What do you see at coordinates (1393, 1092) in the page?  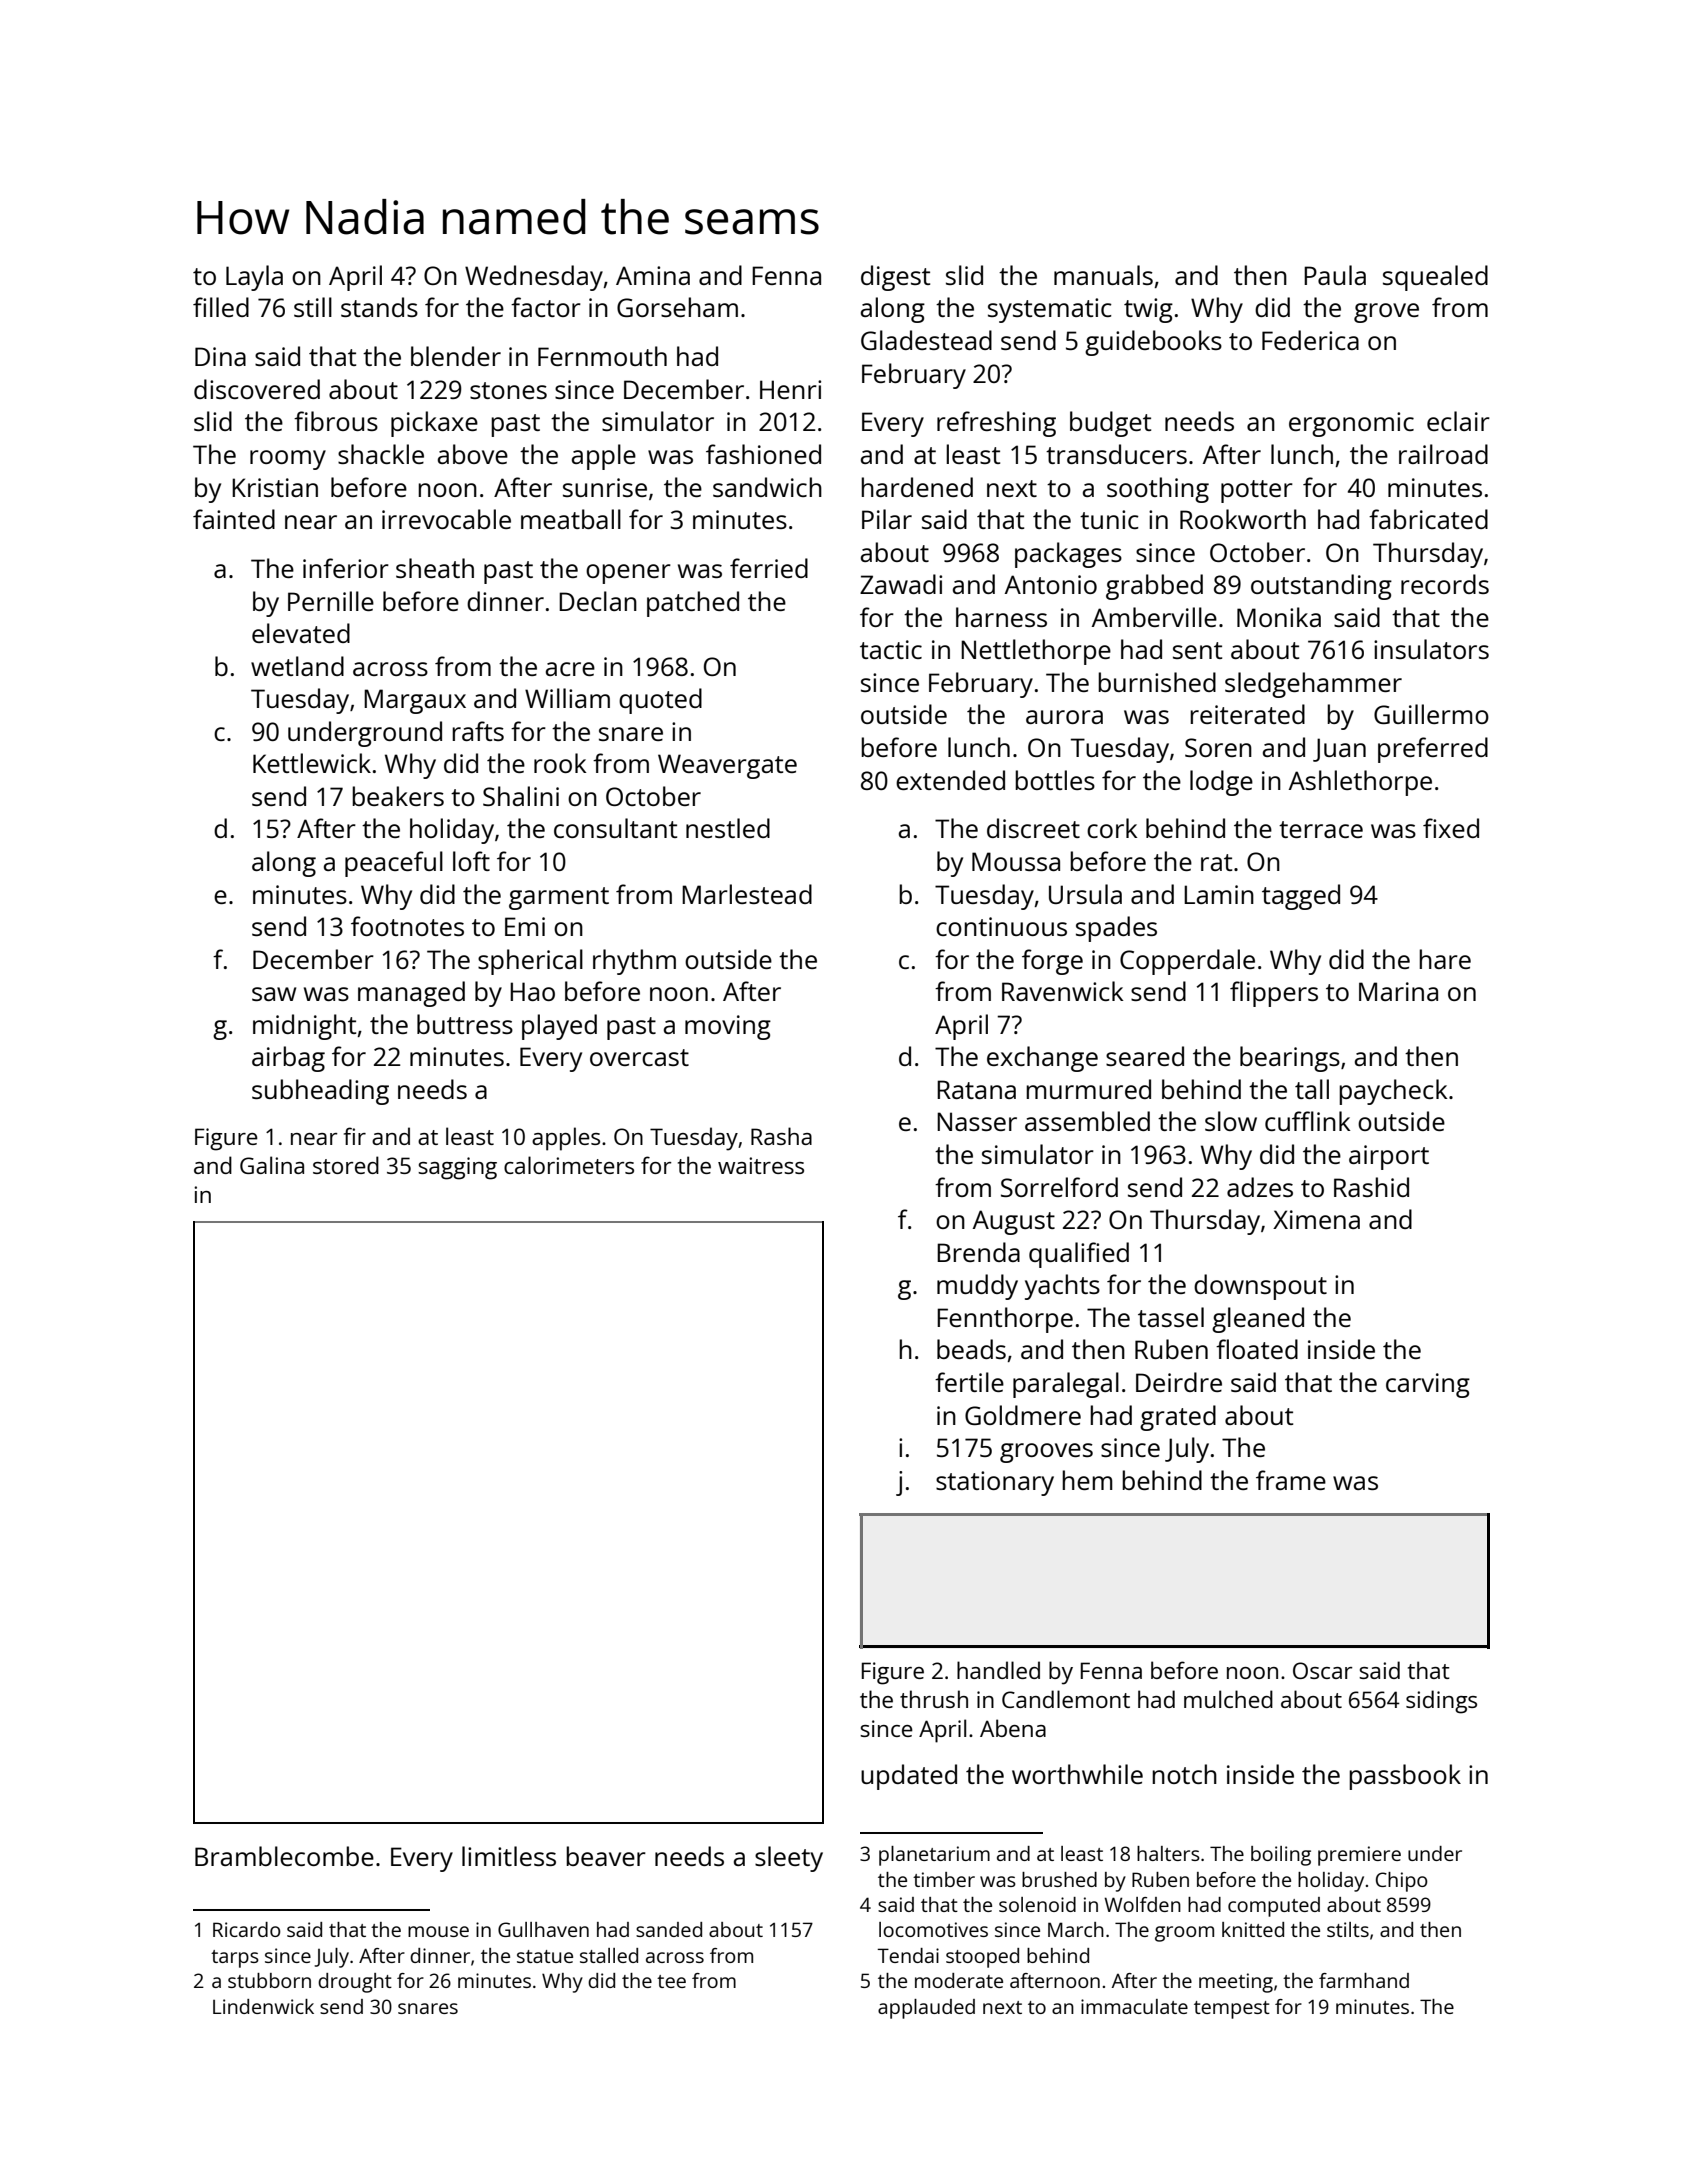 I see `paycheck` at bounding box center [1393, 1092].
